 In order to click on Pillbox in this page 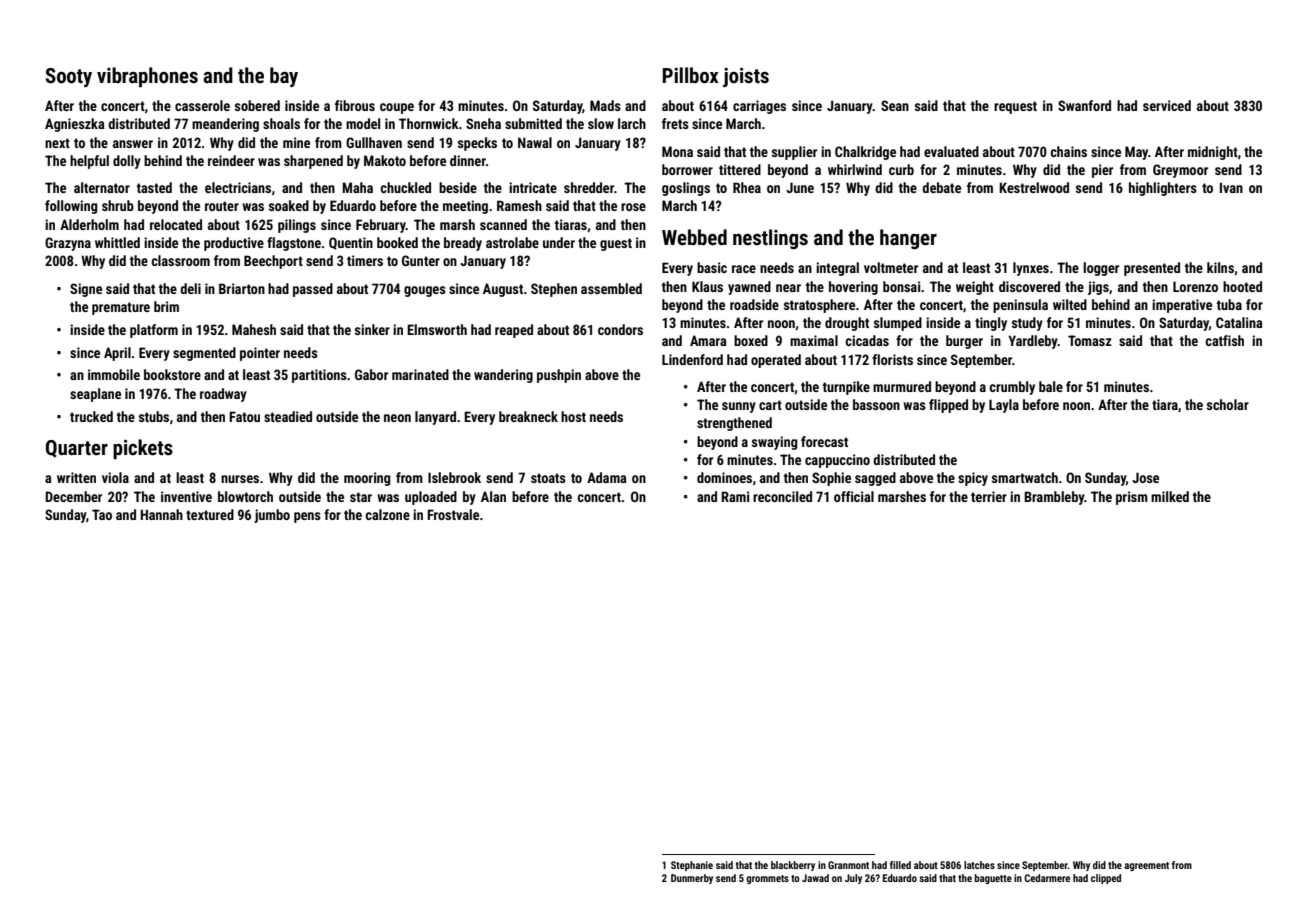, I will do `click(691, 75)`.
